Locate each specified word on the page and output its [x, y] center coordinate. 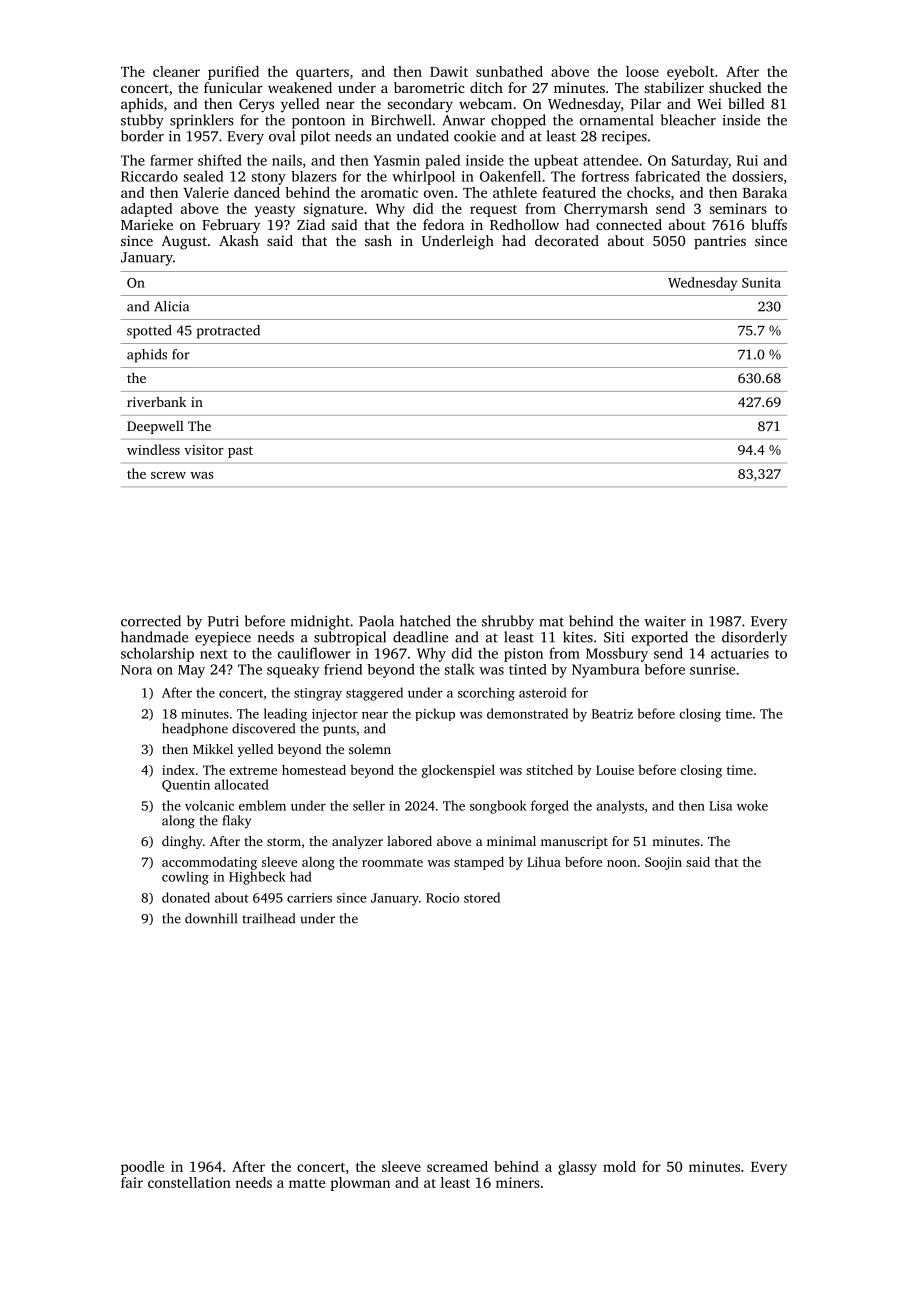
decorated [567, 240]
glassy [577, 1168]
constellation [189, 1182]
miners [518, 1182]
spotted [149, 332]
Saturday [700, 161]
